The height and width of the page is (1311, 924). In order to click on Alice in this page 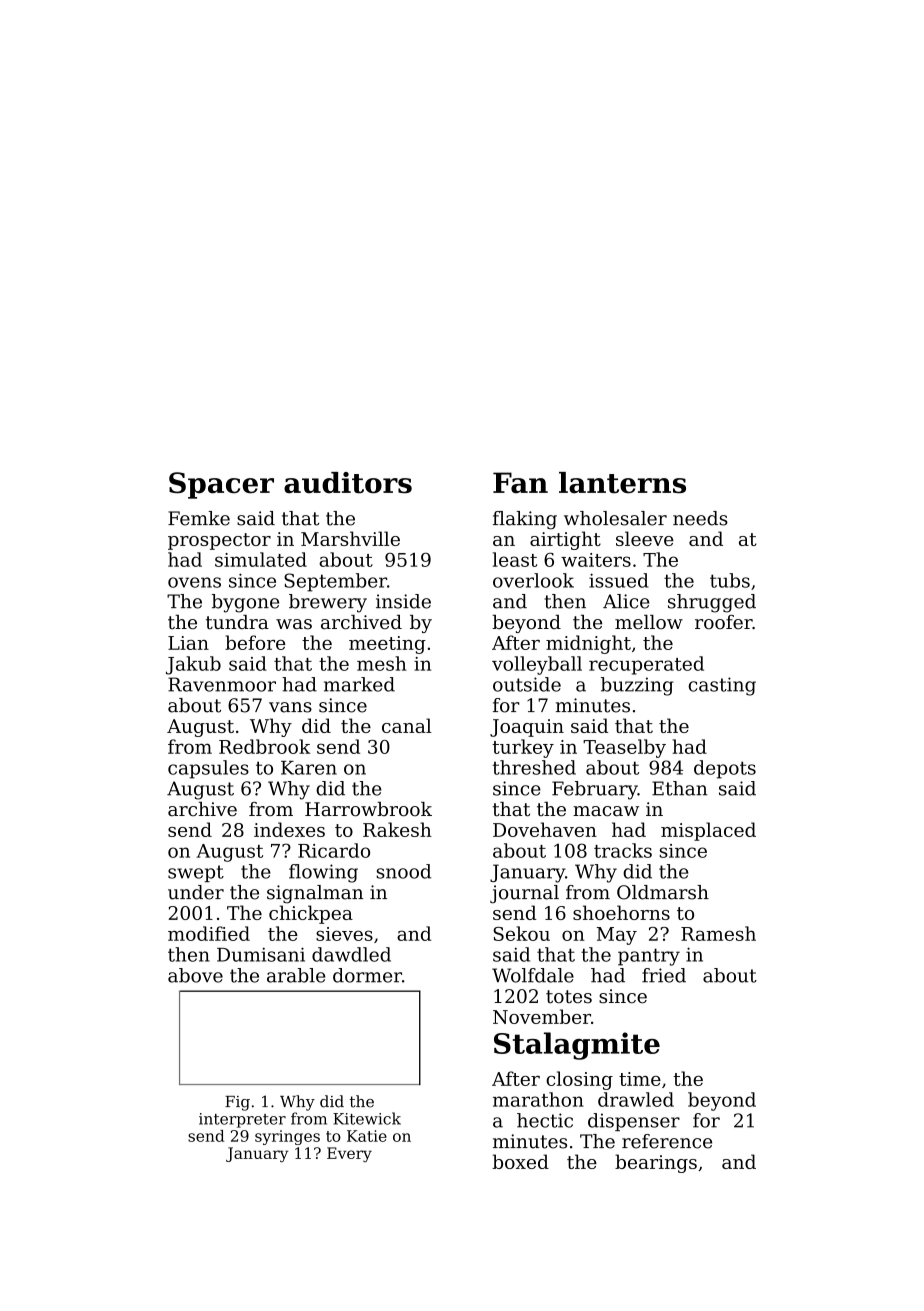, I will do `click(626, 601)`.
